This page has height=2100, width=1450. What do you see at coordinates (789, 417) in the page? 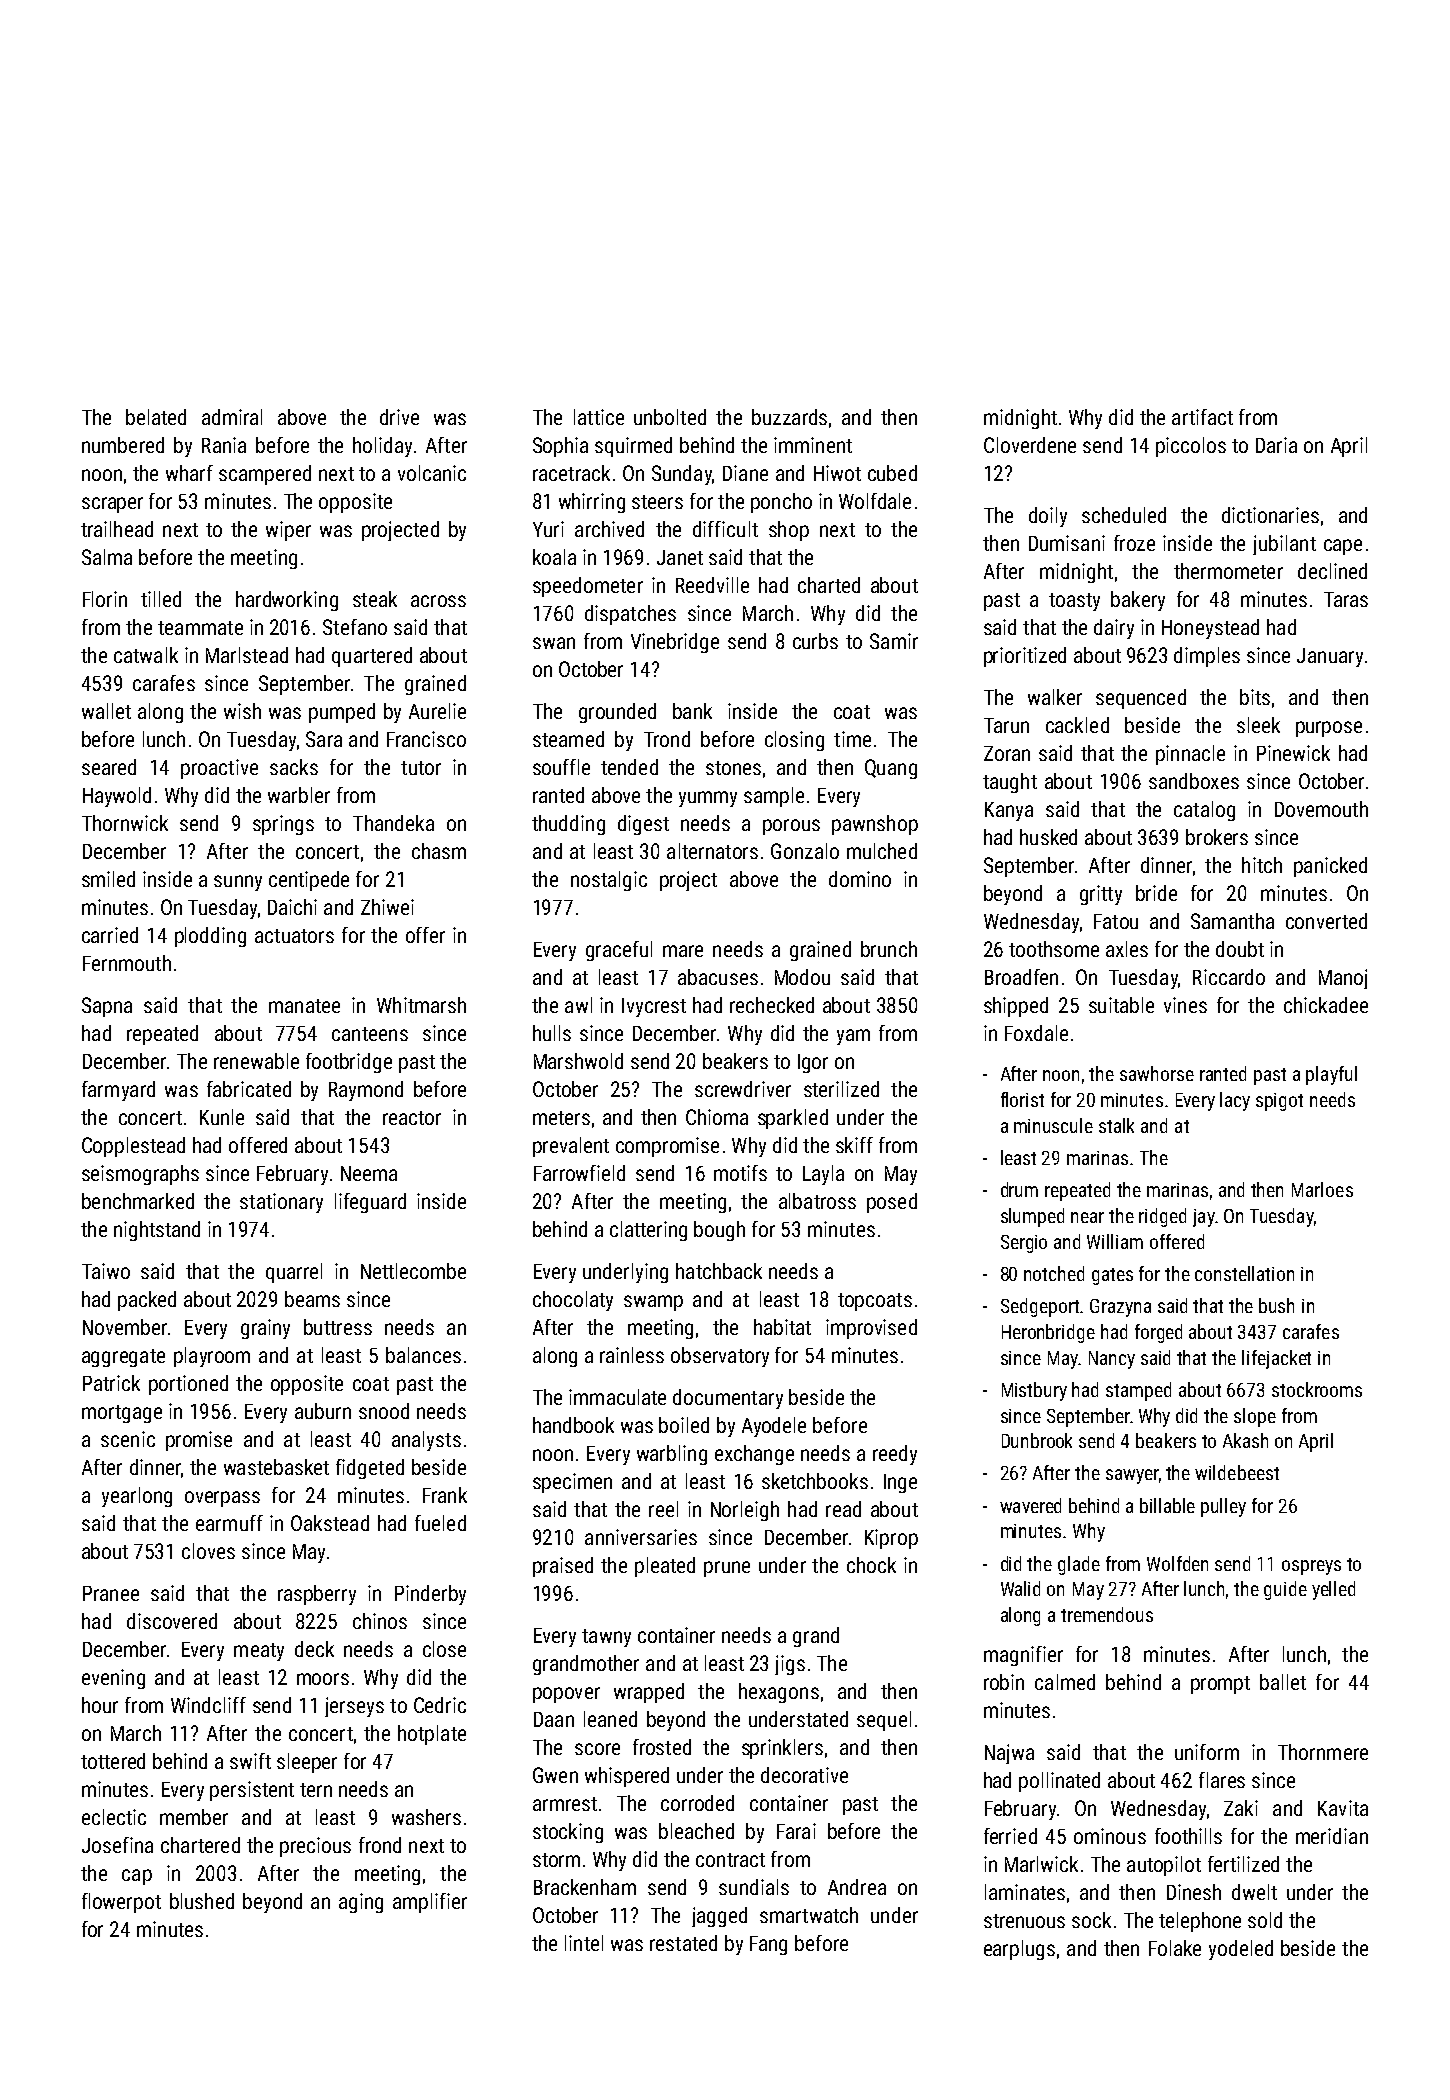
I see `buzzards` at bounding box center [789, 417].
